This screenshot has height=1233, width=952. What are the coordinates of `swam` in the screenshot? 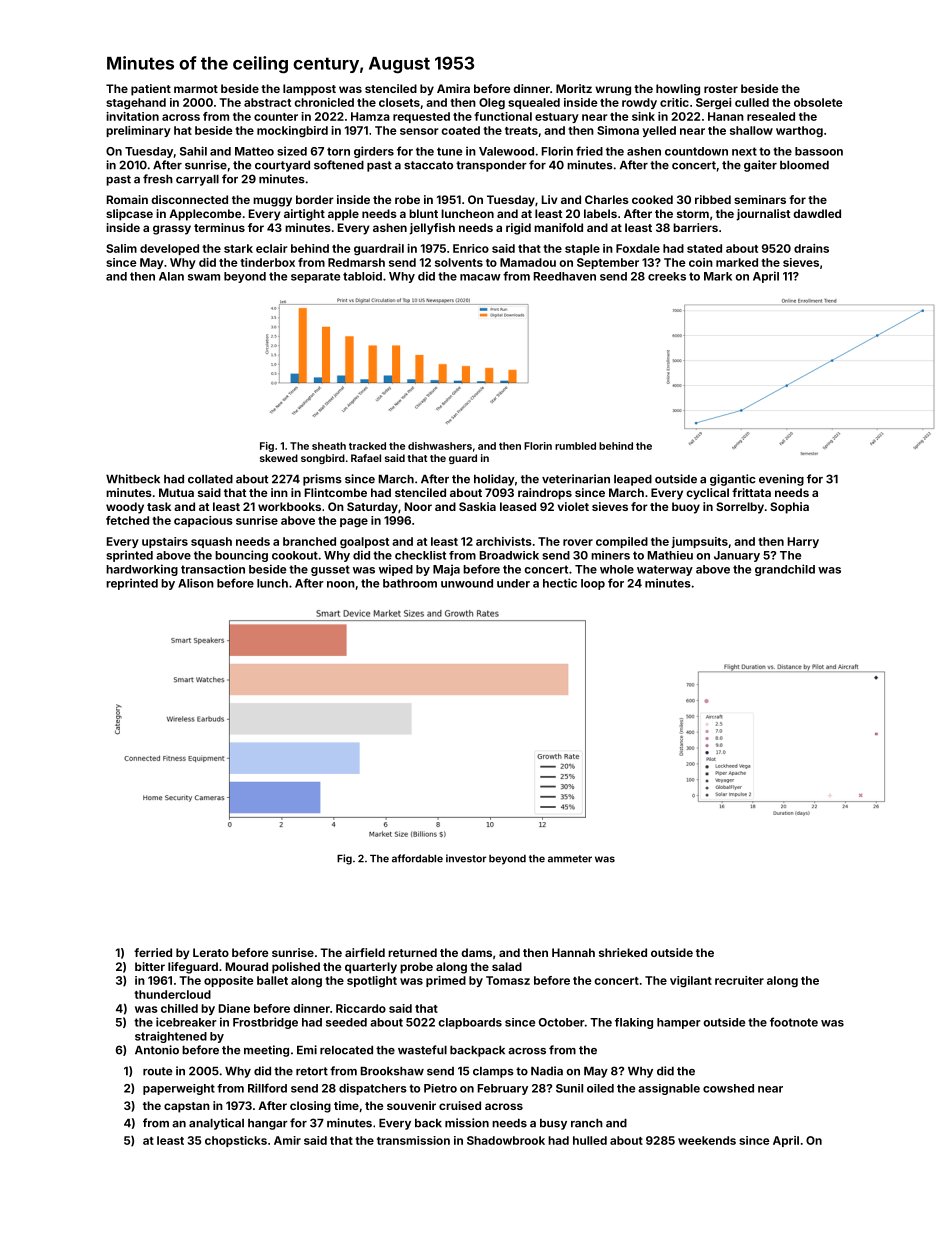 It's located at (204, 277).
